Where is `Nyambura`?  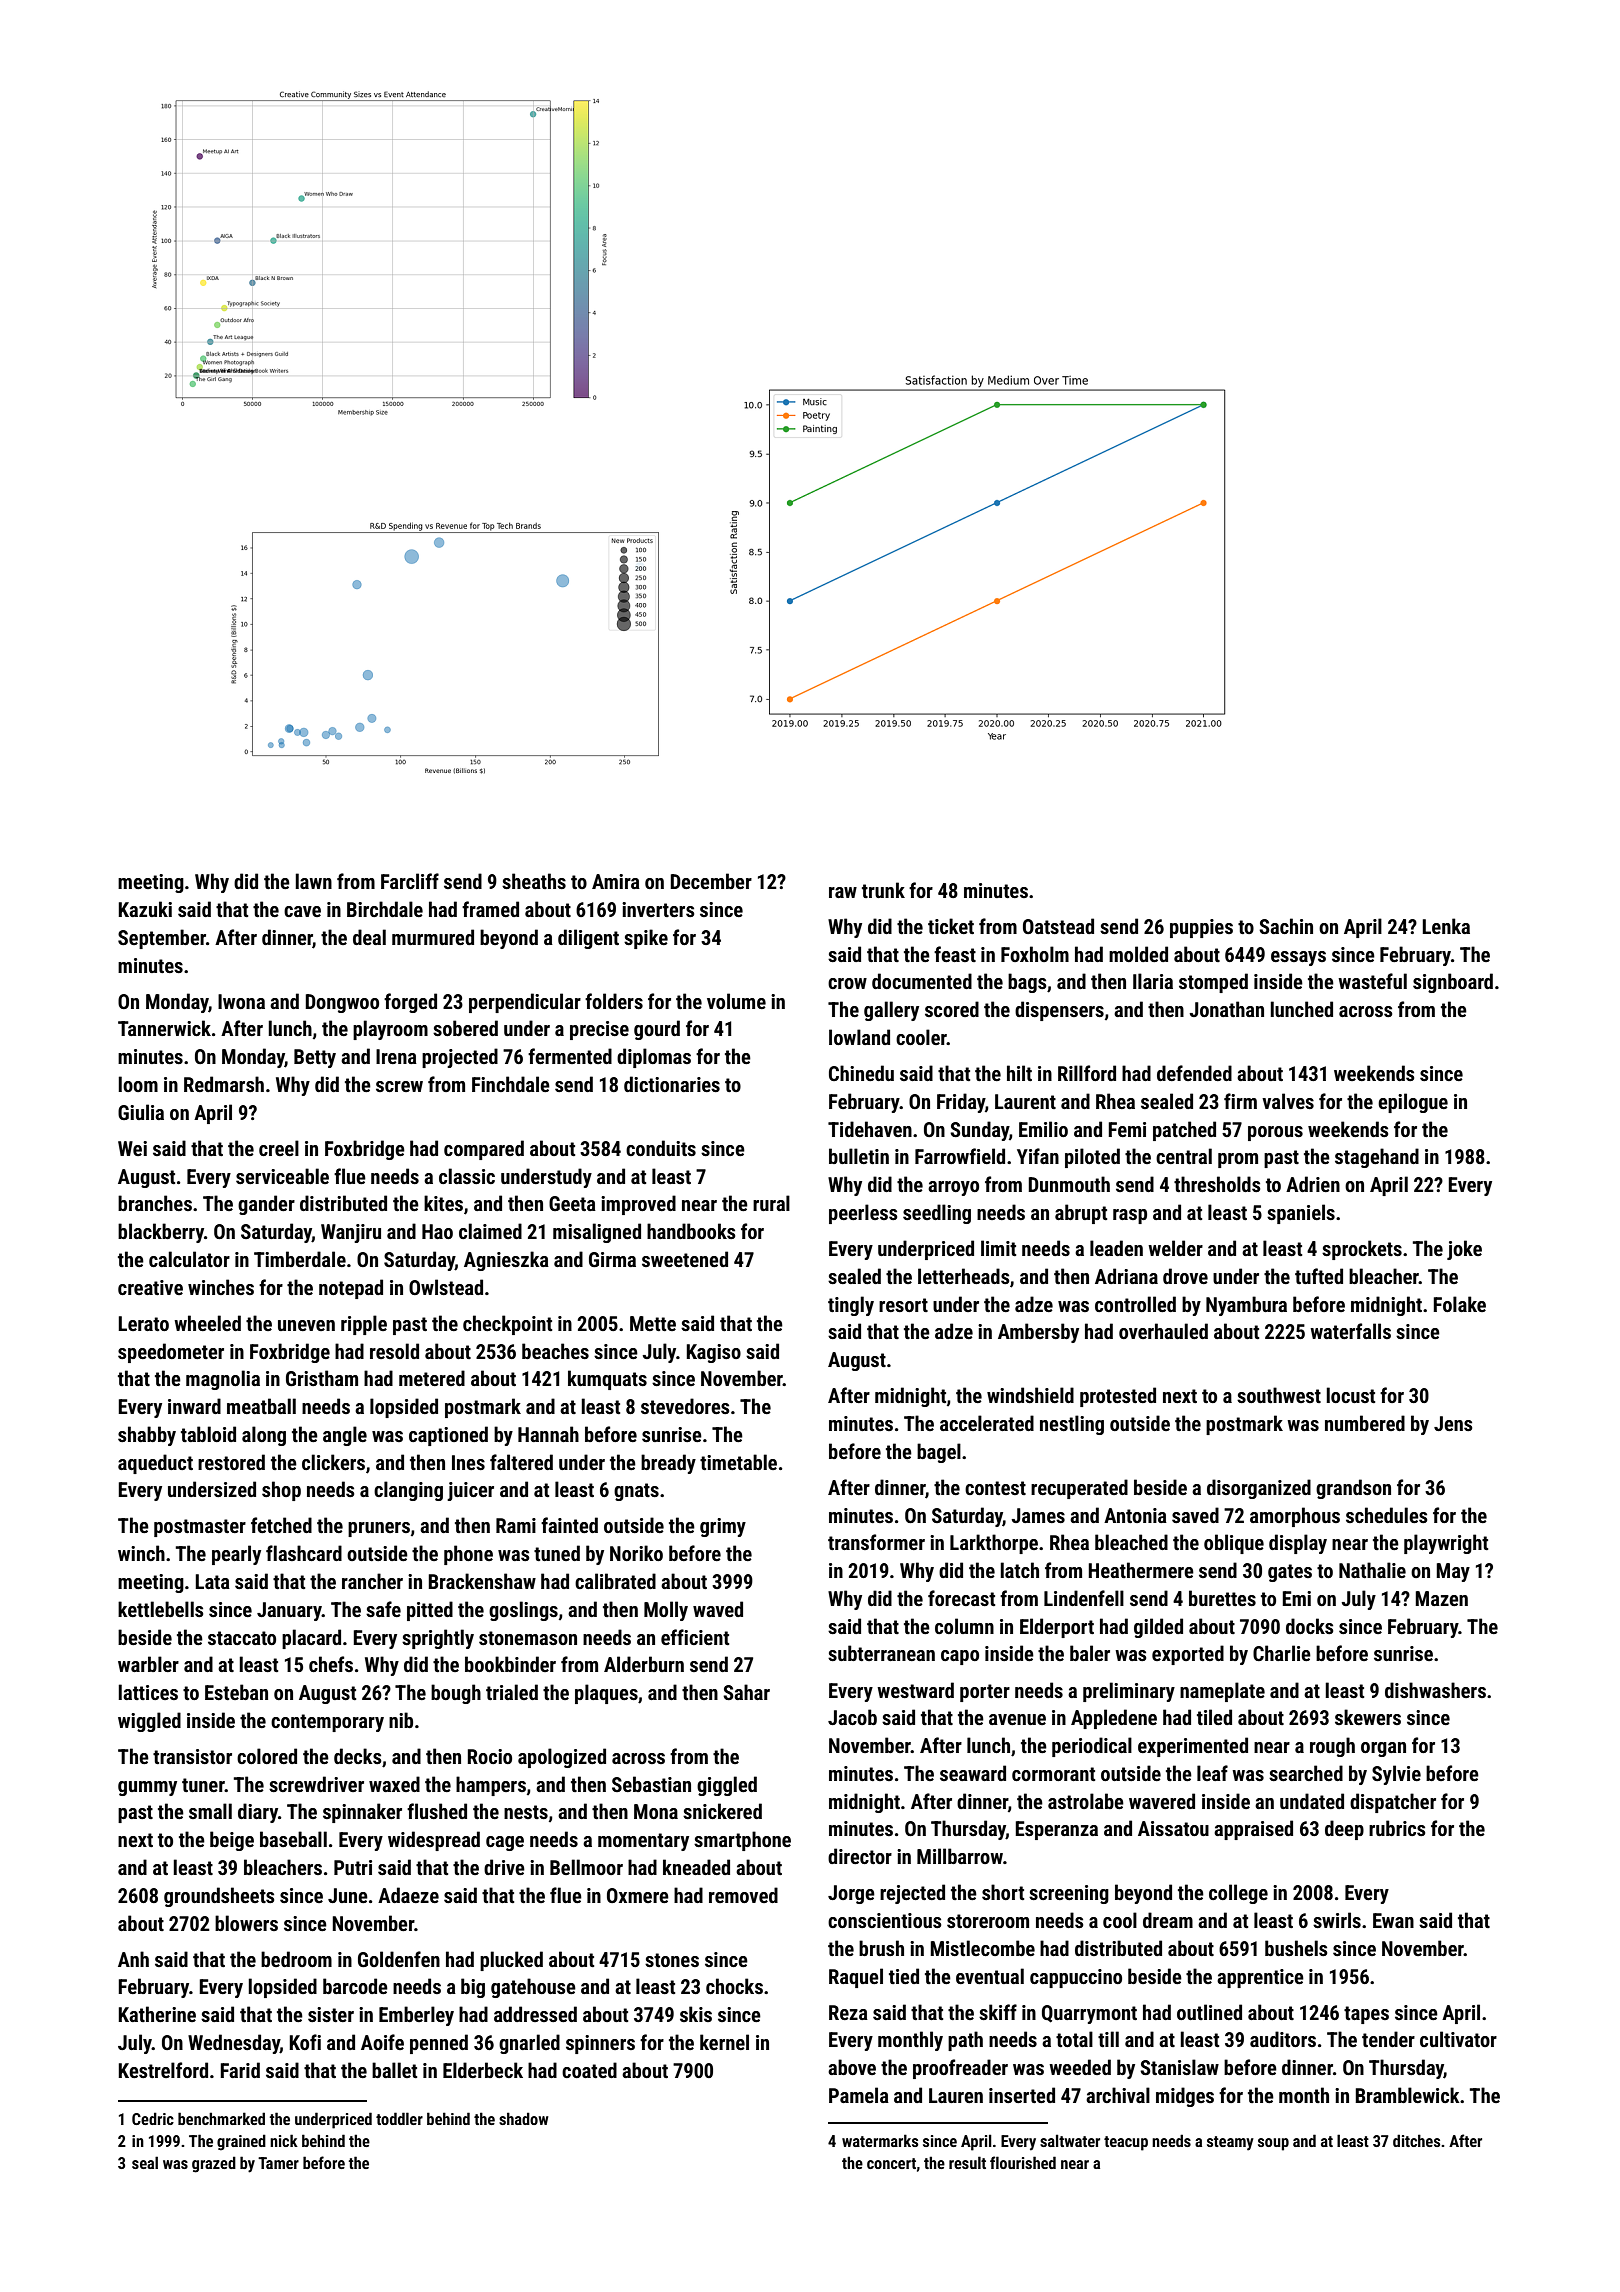 Nyambura is located at coordinates (1246, 1306).
